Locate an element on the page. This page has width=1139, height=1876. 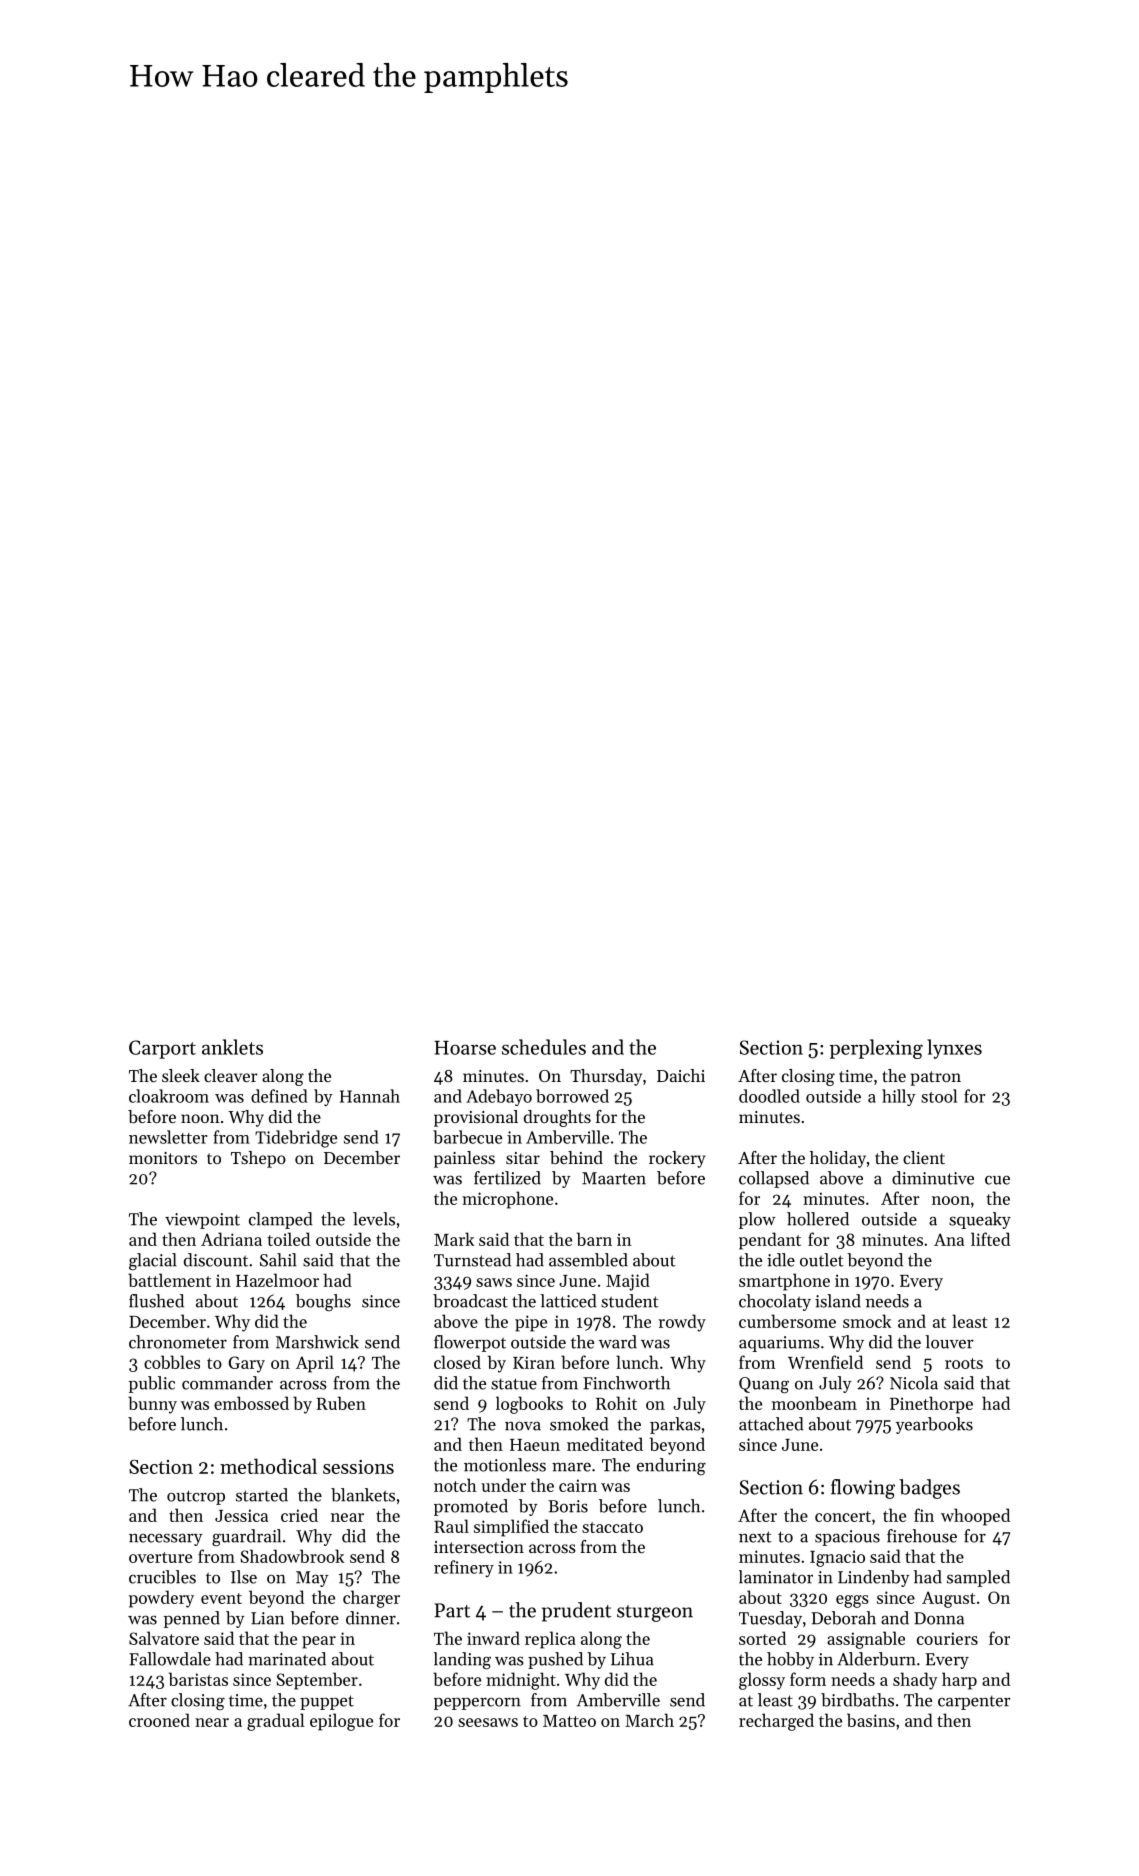
prudent is located at coordinates (576, 1612).
